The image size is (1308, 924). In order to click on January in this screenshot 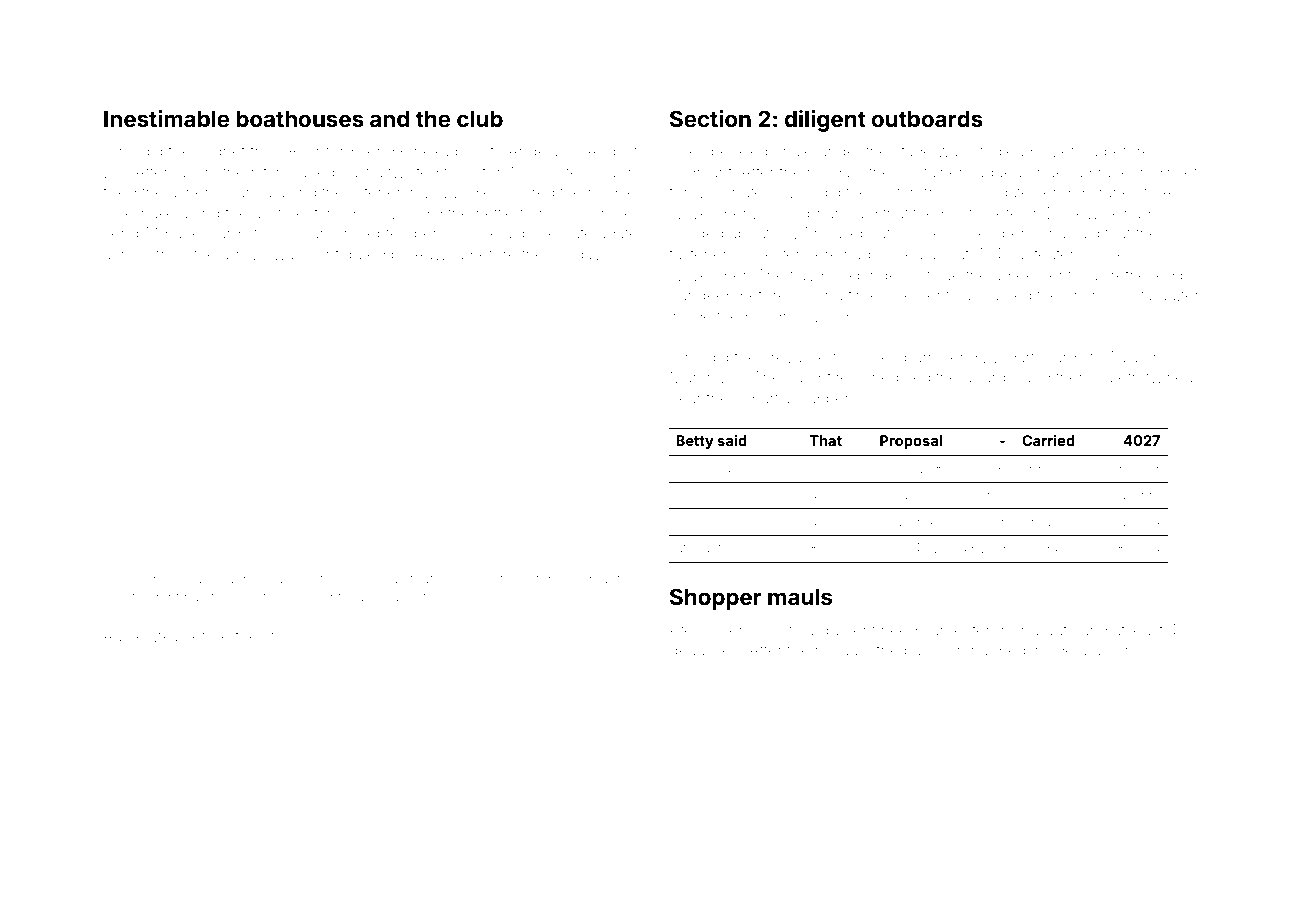, I will do `click(742, 469)`.
